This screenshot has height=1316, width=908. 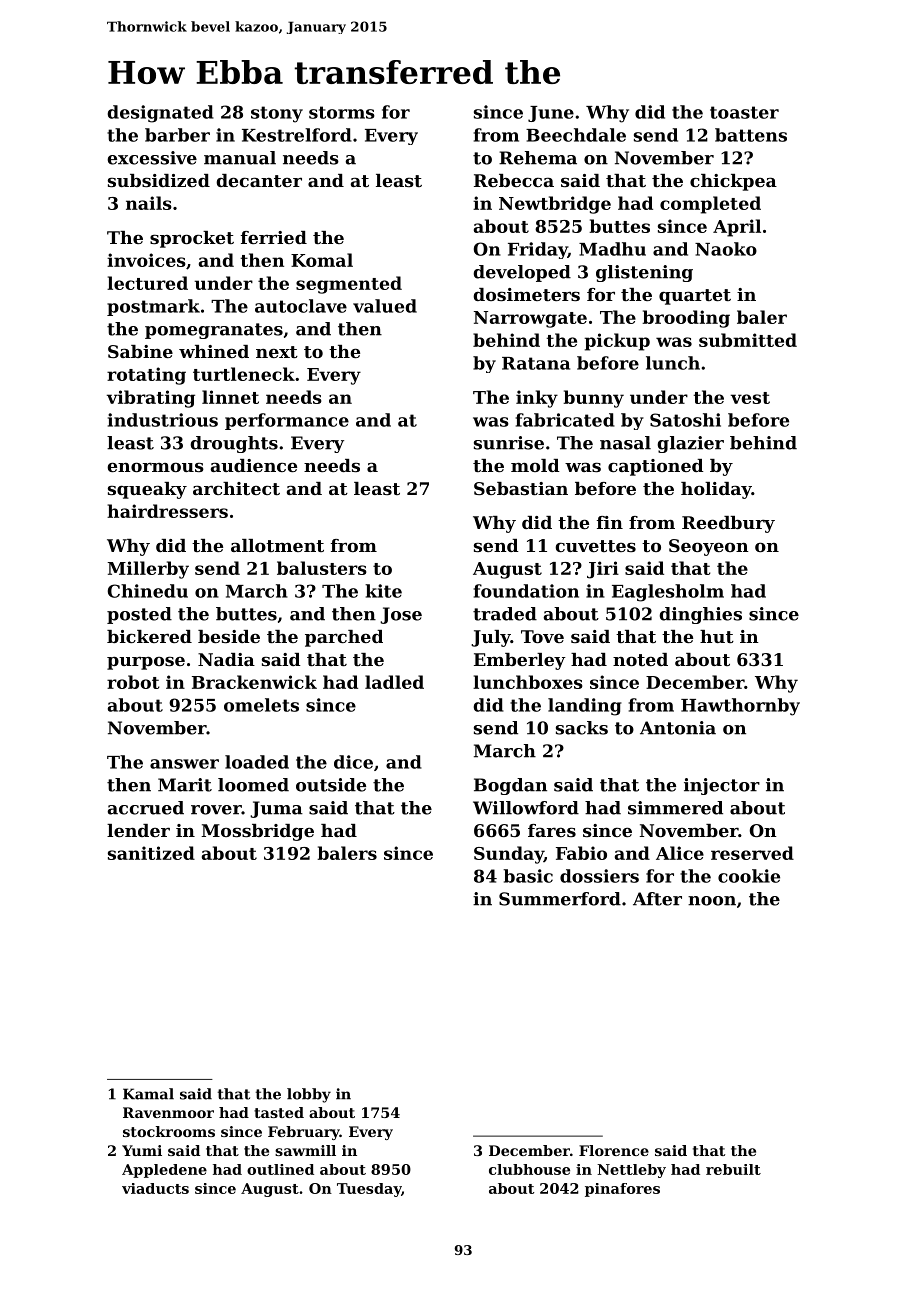 I want to click on Mossbridge, so click(x=257, y=832).
